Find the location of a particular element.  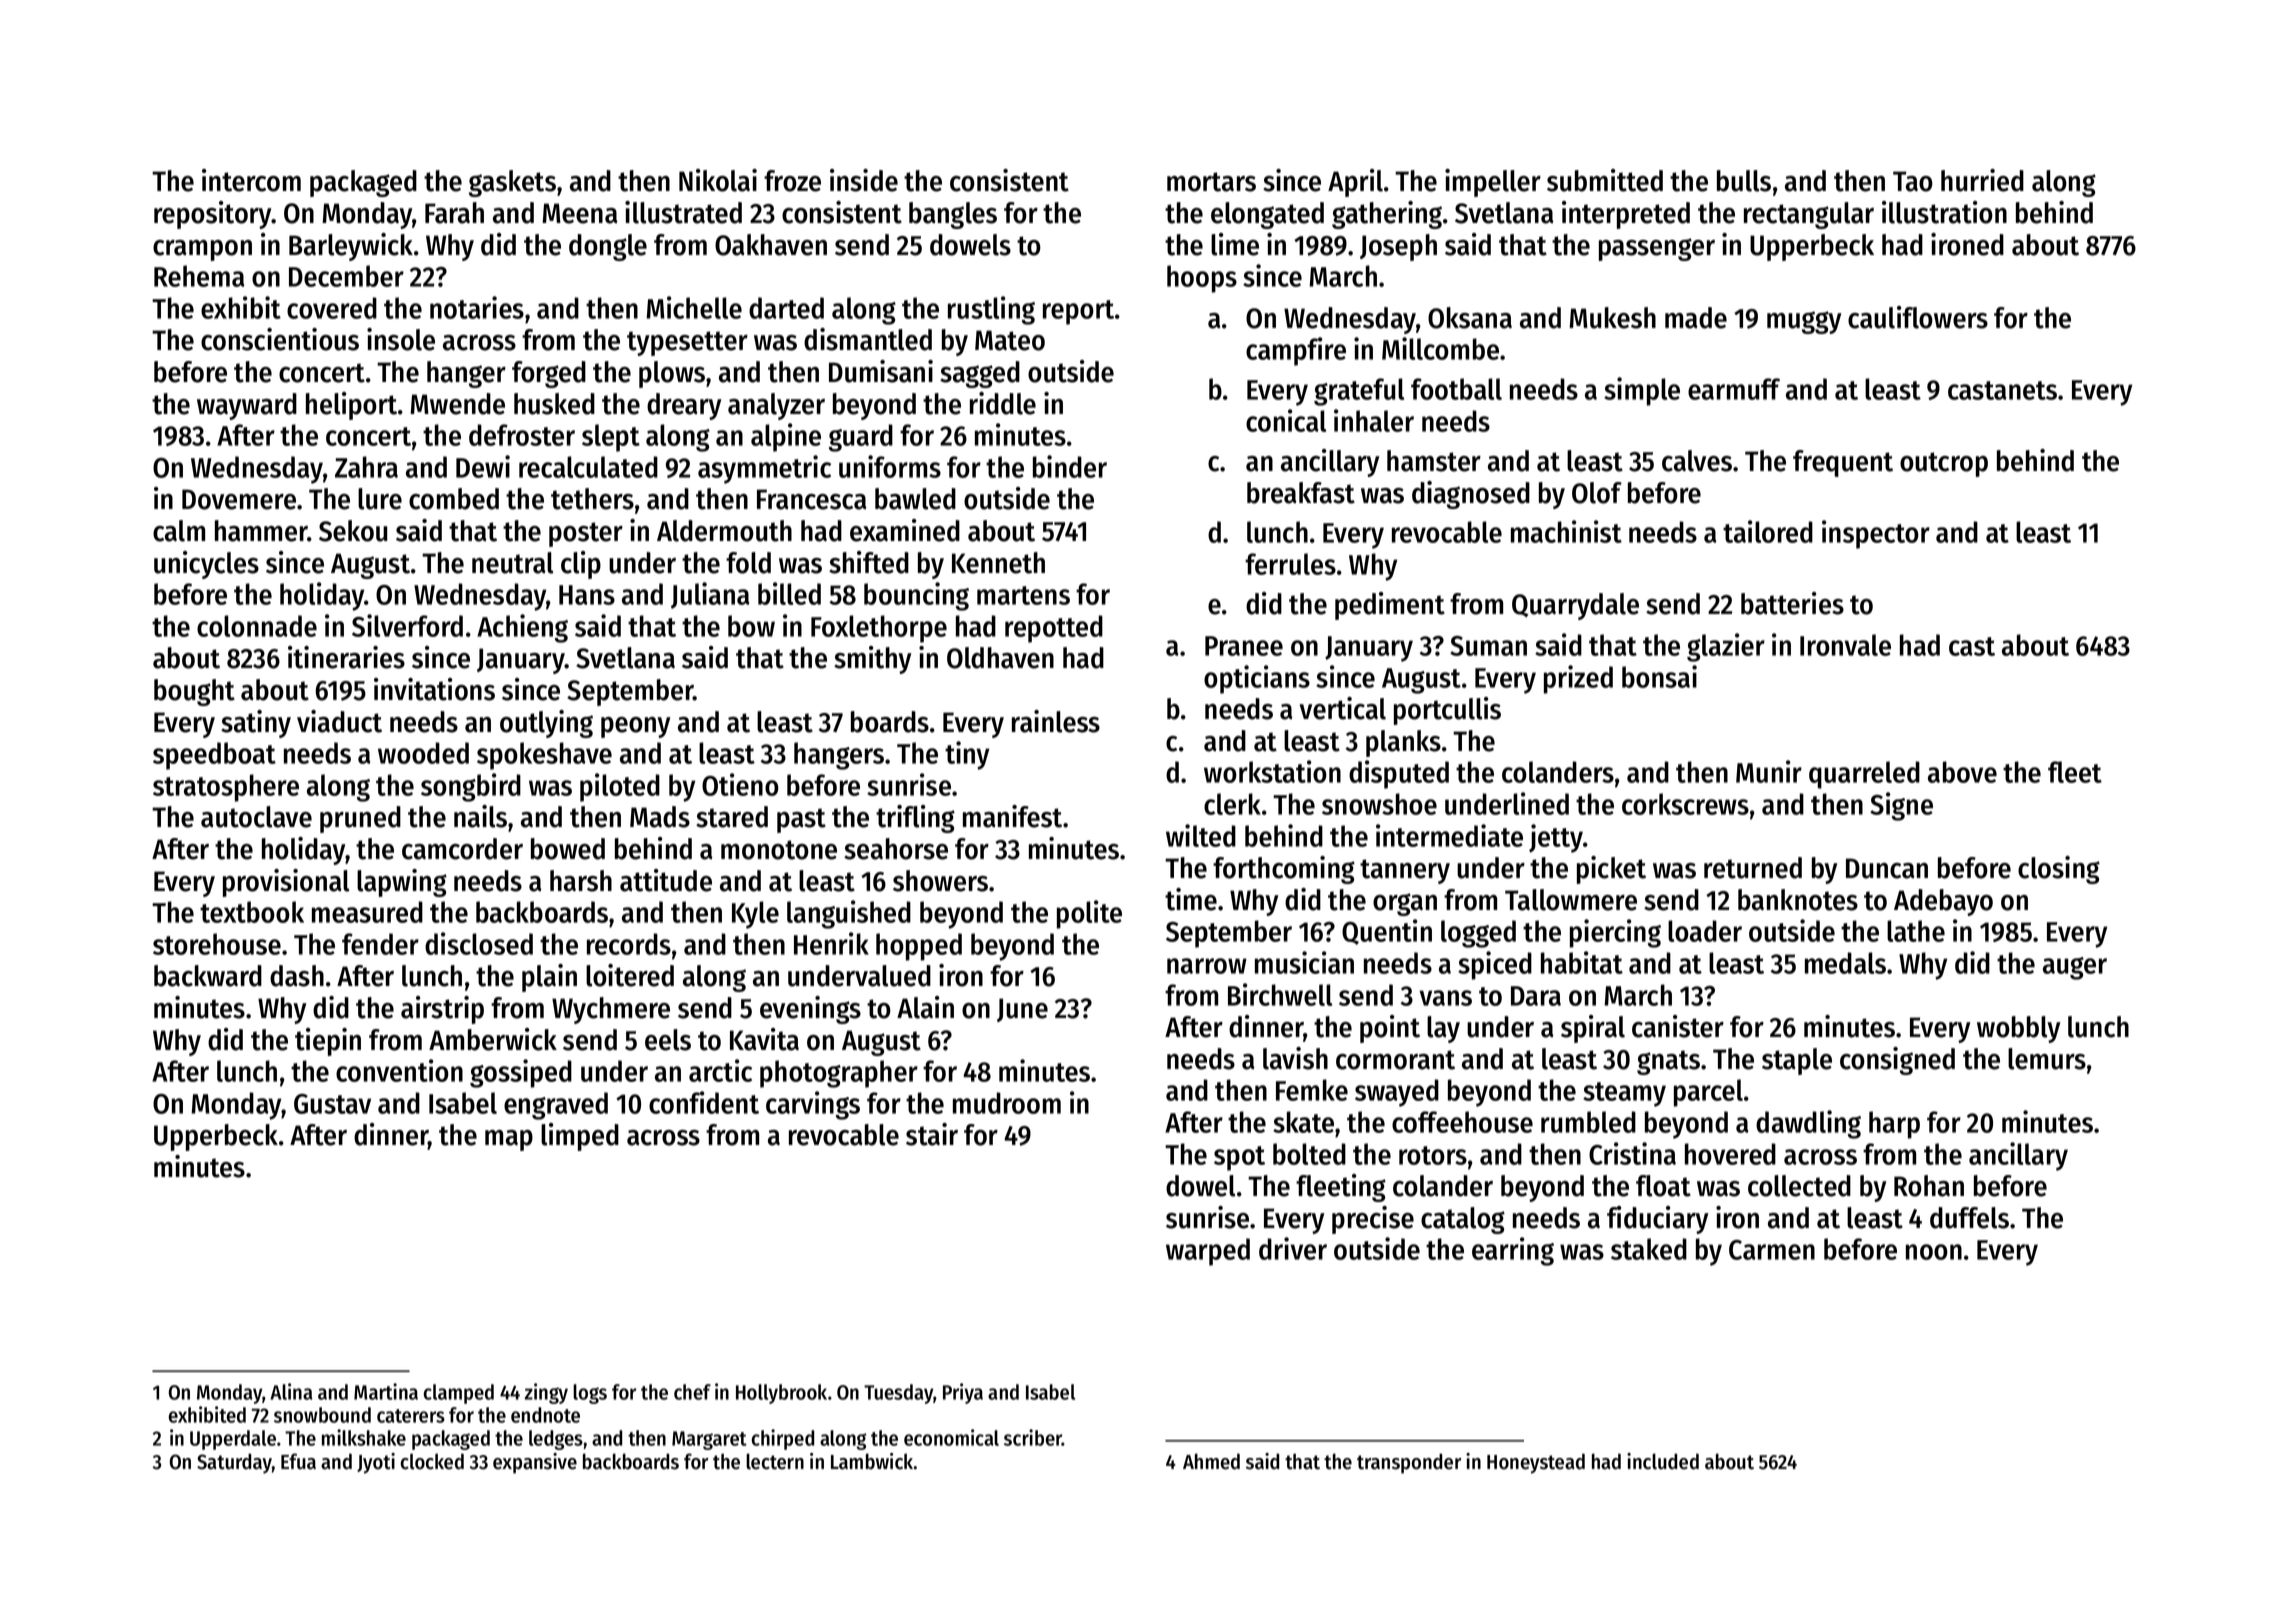

impeller is located at coordinates (1493, 183).
